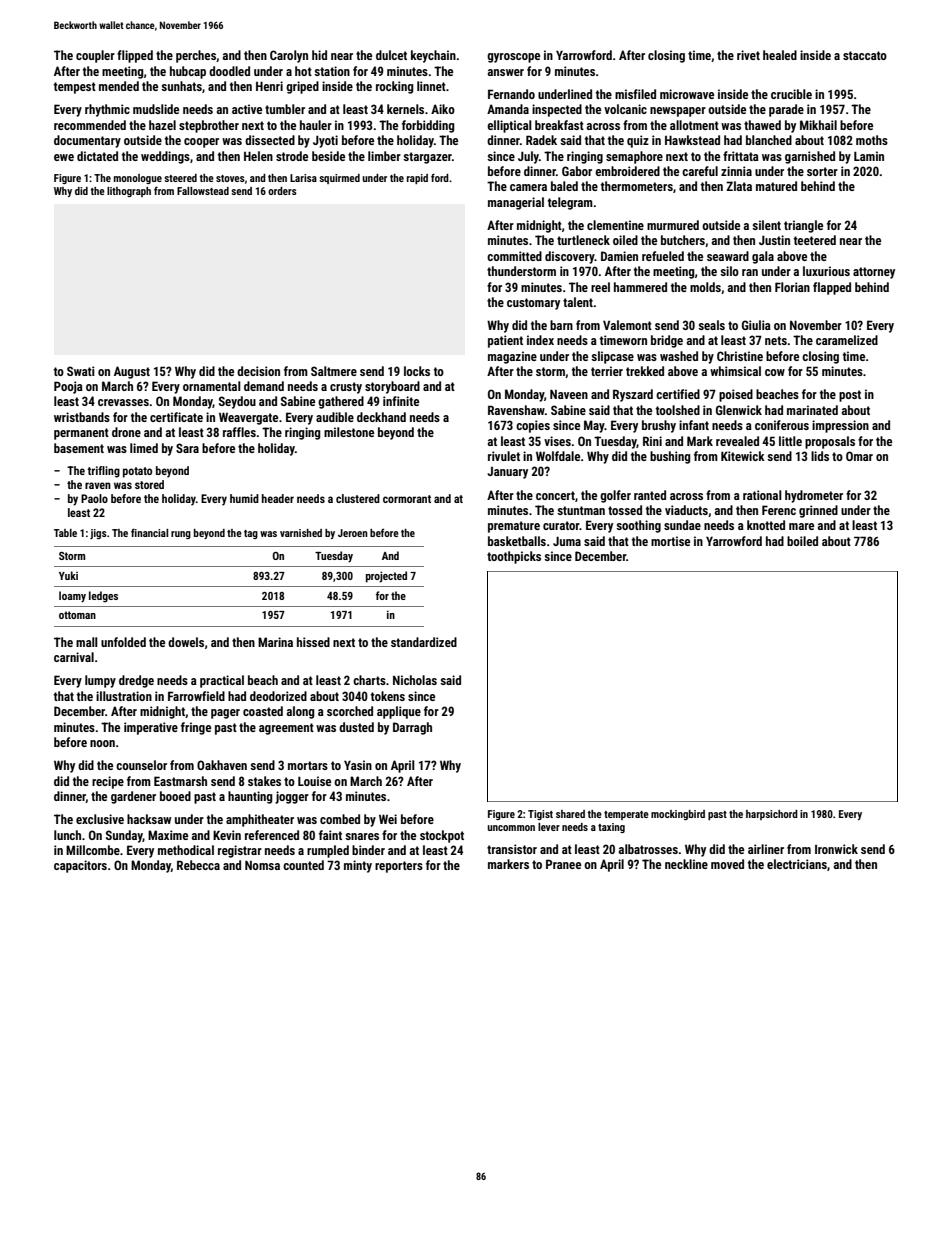  What do you see at coordinates (762, 125) in the page?
I see `thawed` at bounding box center [762, 125].
